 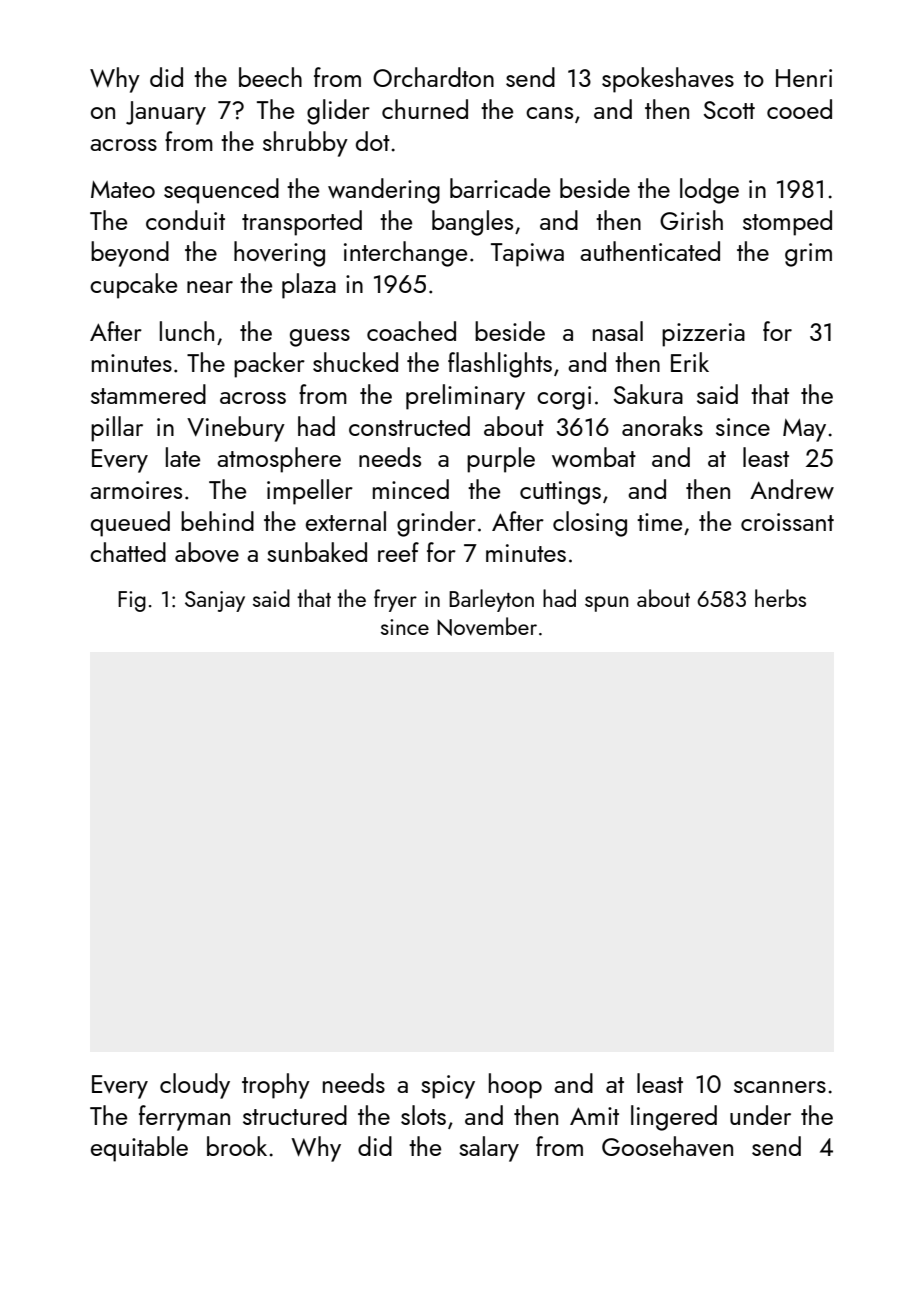 I want to click on cloudy, so click(x=195, y=1086).
